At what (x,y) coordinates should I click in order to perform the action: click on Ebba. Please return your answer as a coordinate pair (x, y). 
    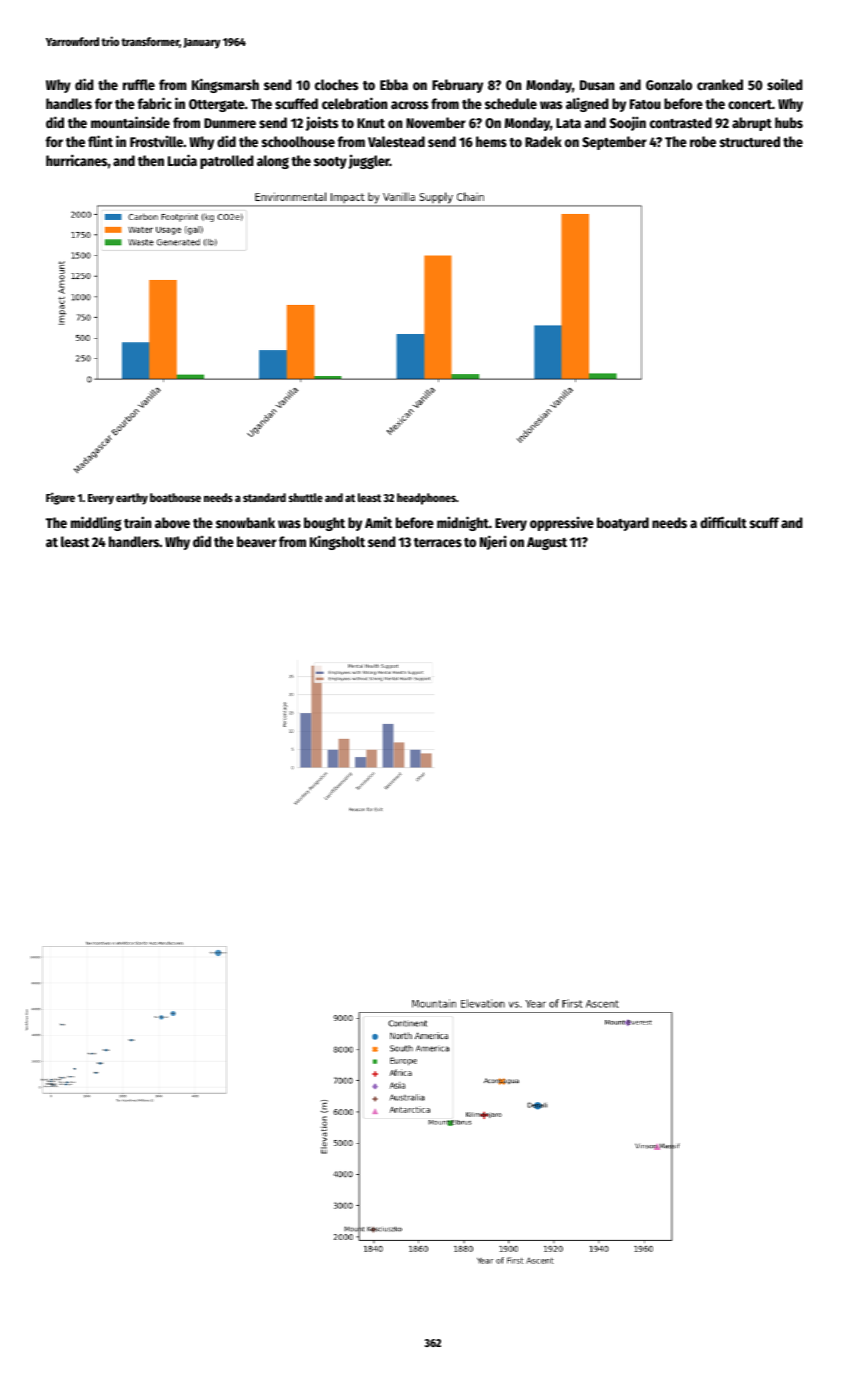
    Looking at the image, I should click on (394, 84).
